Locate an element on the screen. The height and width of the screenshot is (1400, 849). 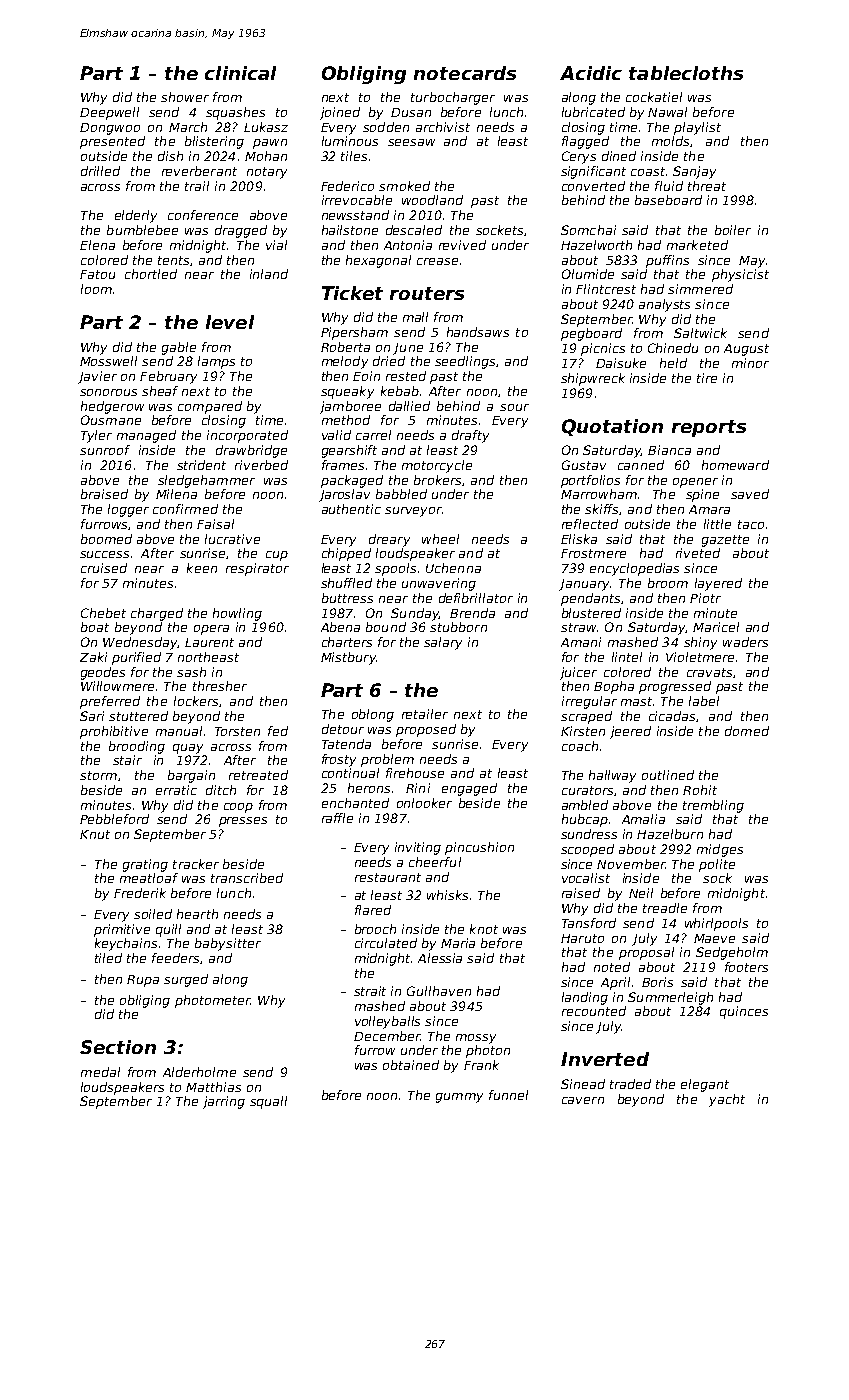
primitive is located at coordinates (122, 930).
